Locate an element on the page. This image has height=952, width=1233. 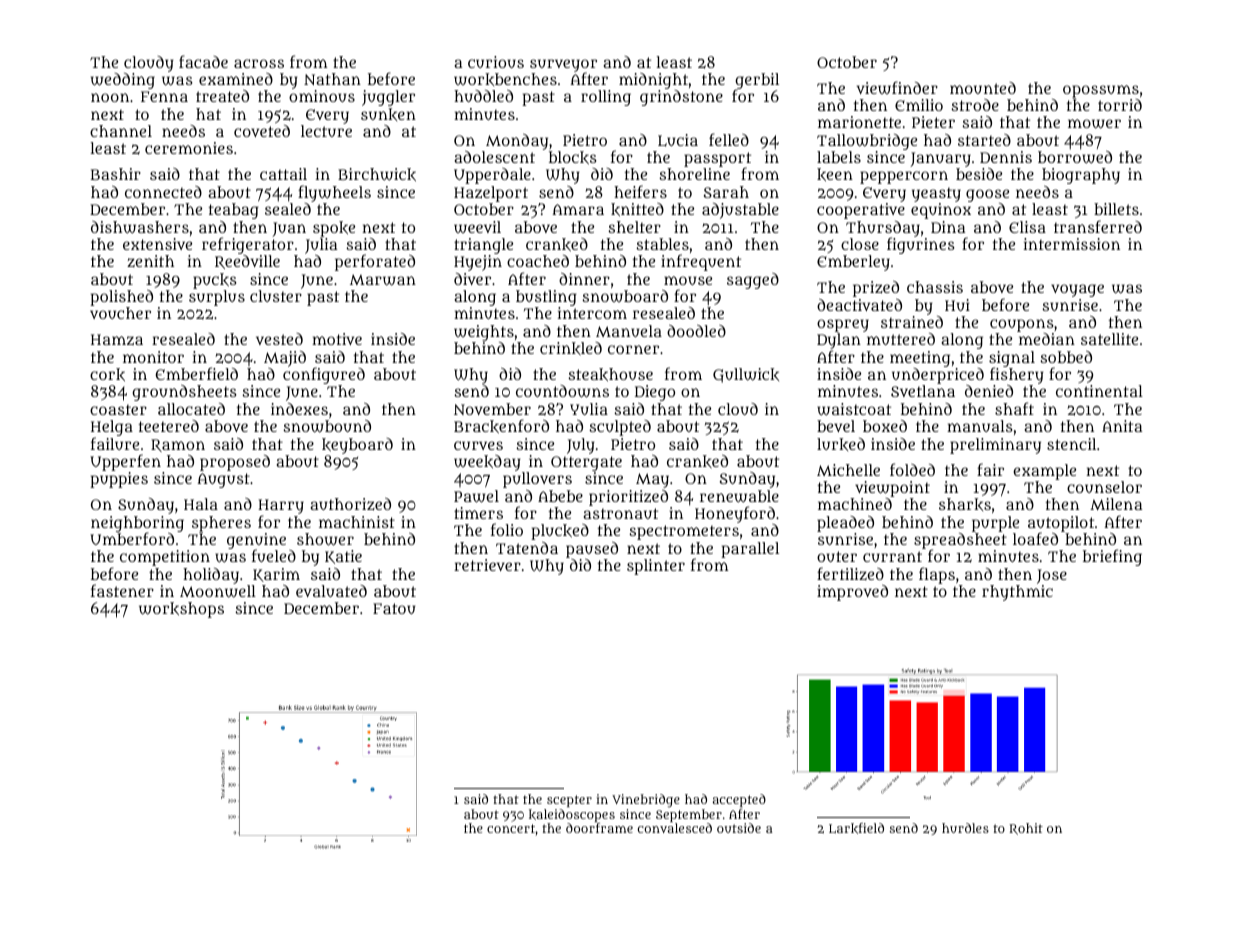
mower is located at coordinates (1094, 124).
